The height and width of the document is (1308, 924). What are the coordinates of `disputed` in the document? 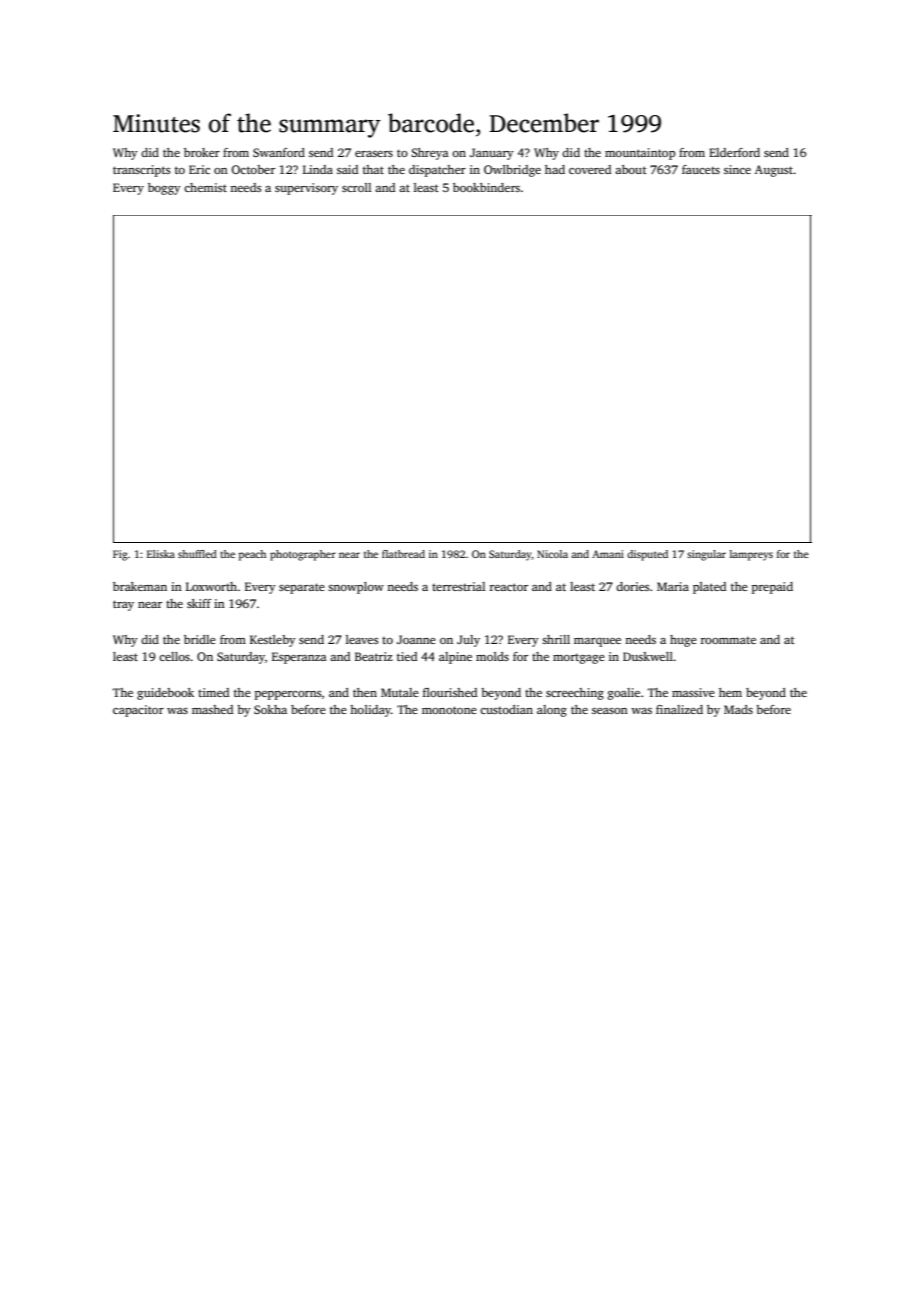 It's located at (647, 555).
